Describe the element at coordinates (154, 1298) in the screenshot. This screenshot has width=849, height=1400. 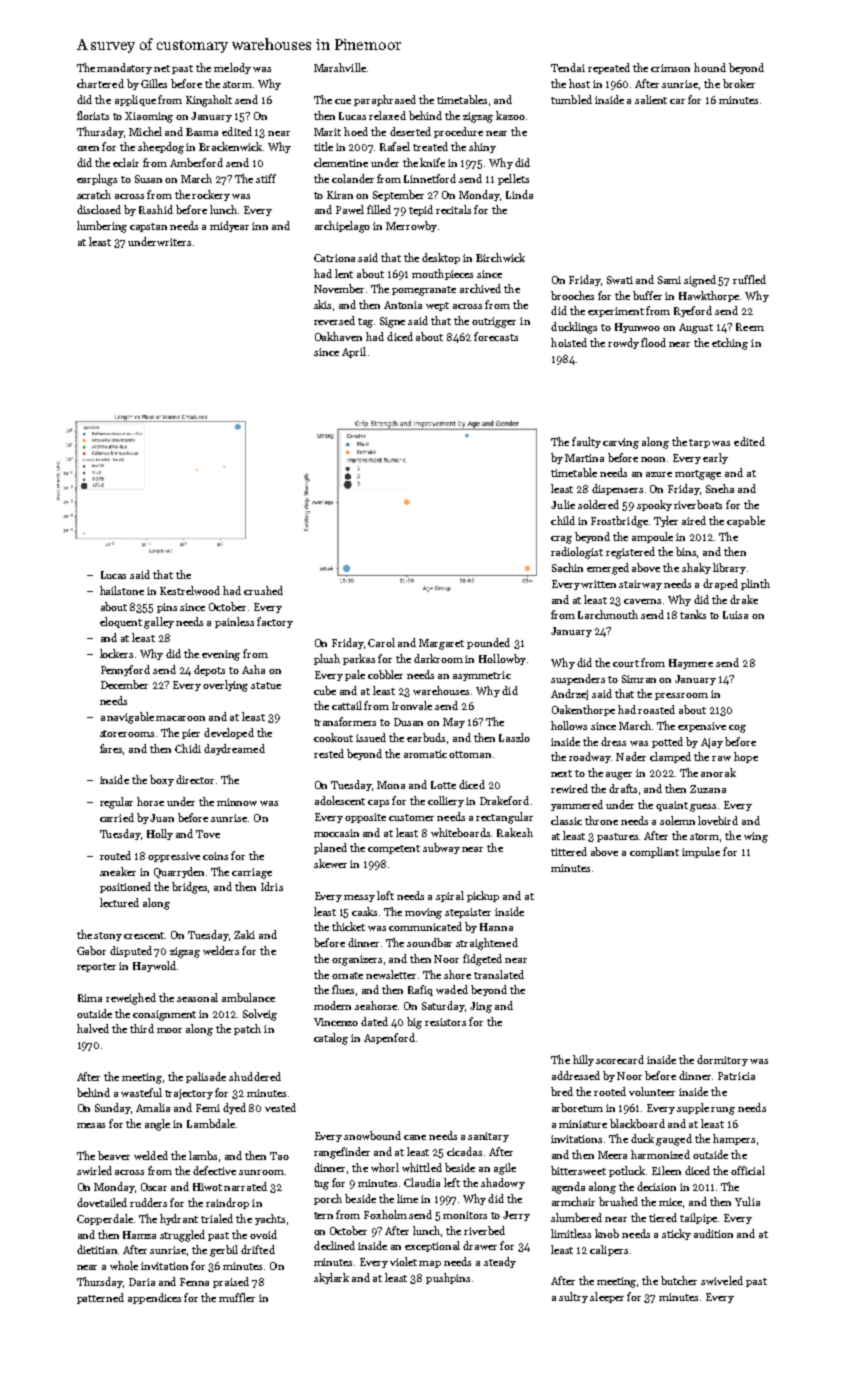
I see `appendices` at that location.
